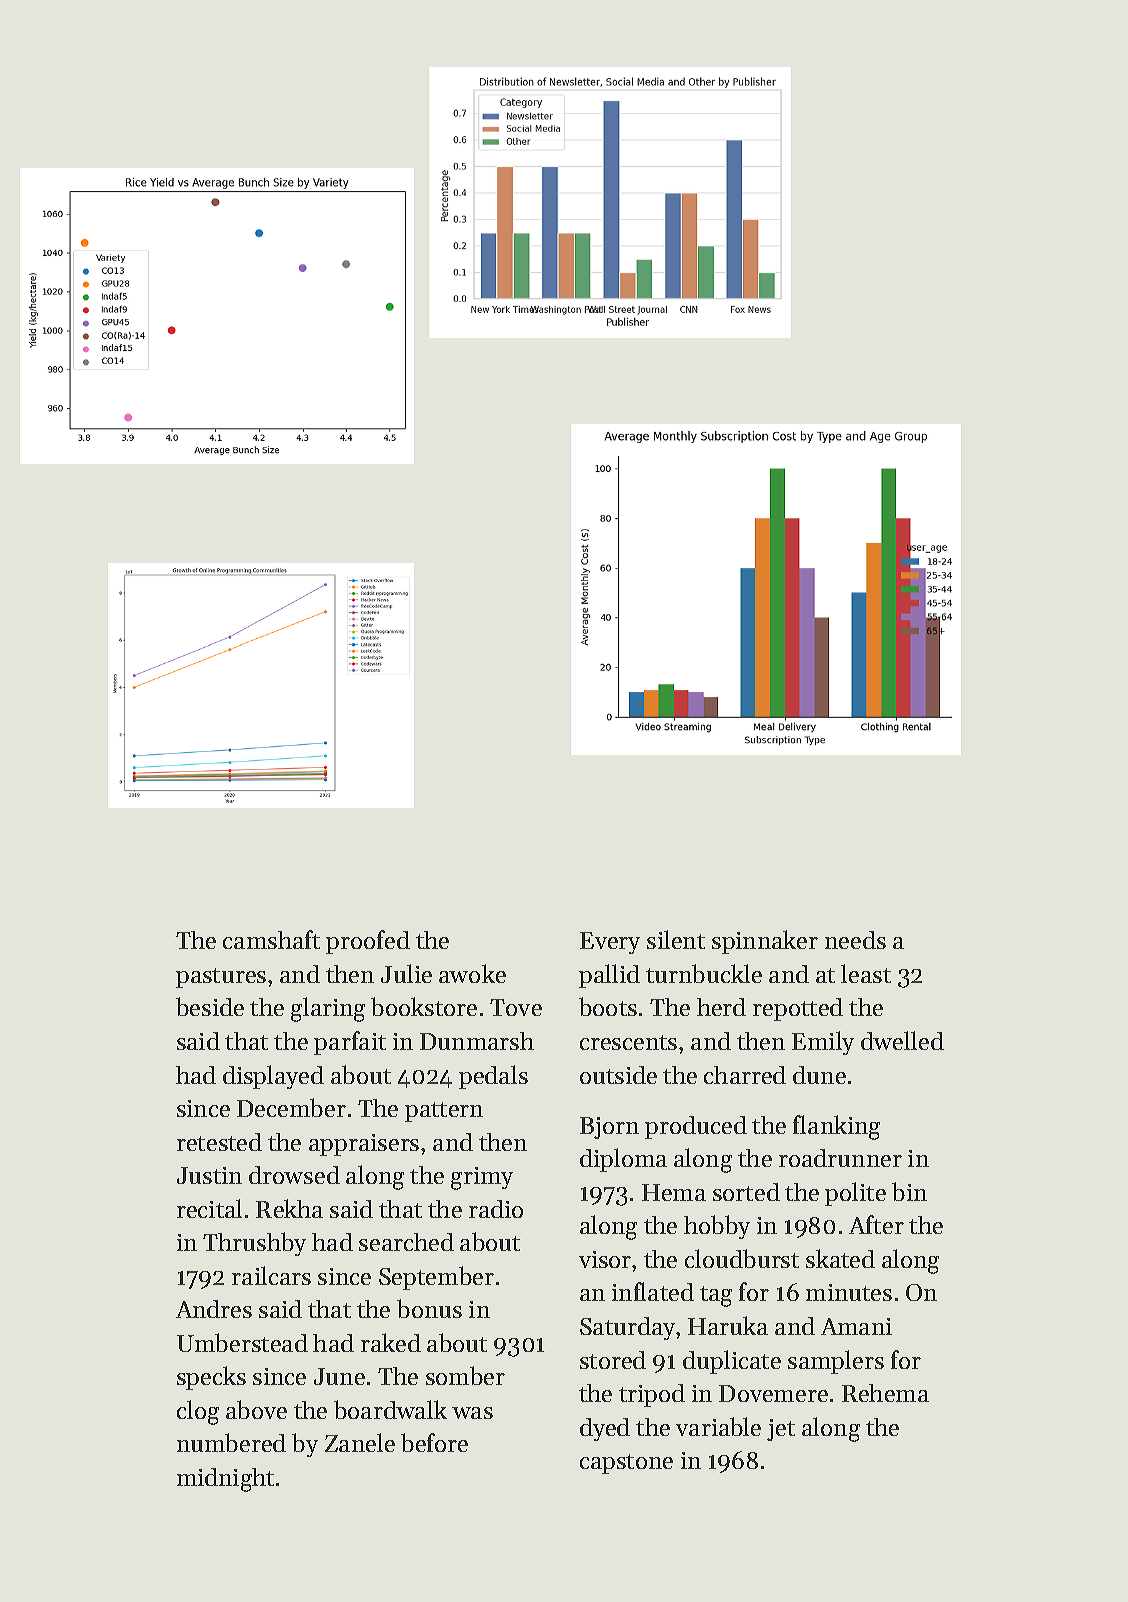 The image size is (1128, 1602). What do you see at coordinates (676, 939) in the image?
I see `silent` at bounding box center [676, 939].
